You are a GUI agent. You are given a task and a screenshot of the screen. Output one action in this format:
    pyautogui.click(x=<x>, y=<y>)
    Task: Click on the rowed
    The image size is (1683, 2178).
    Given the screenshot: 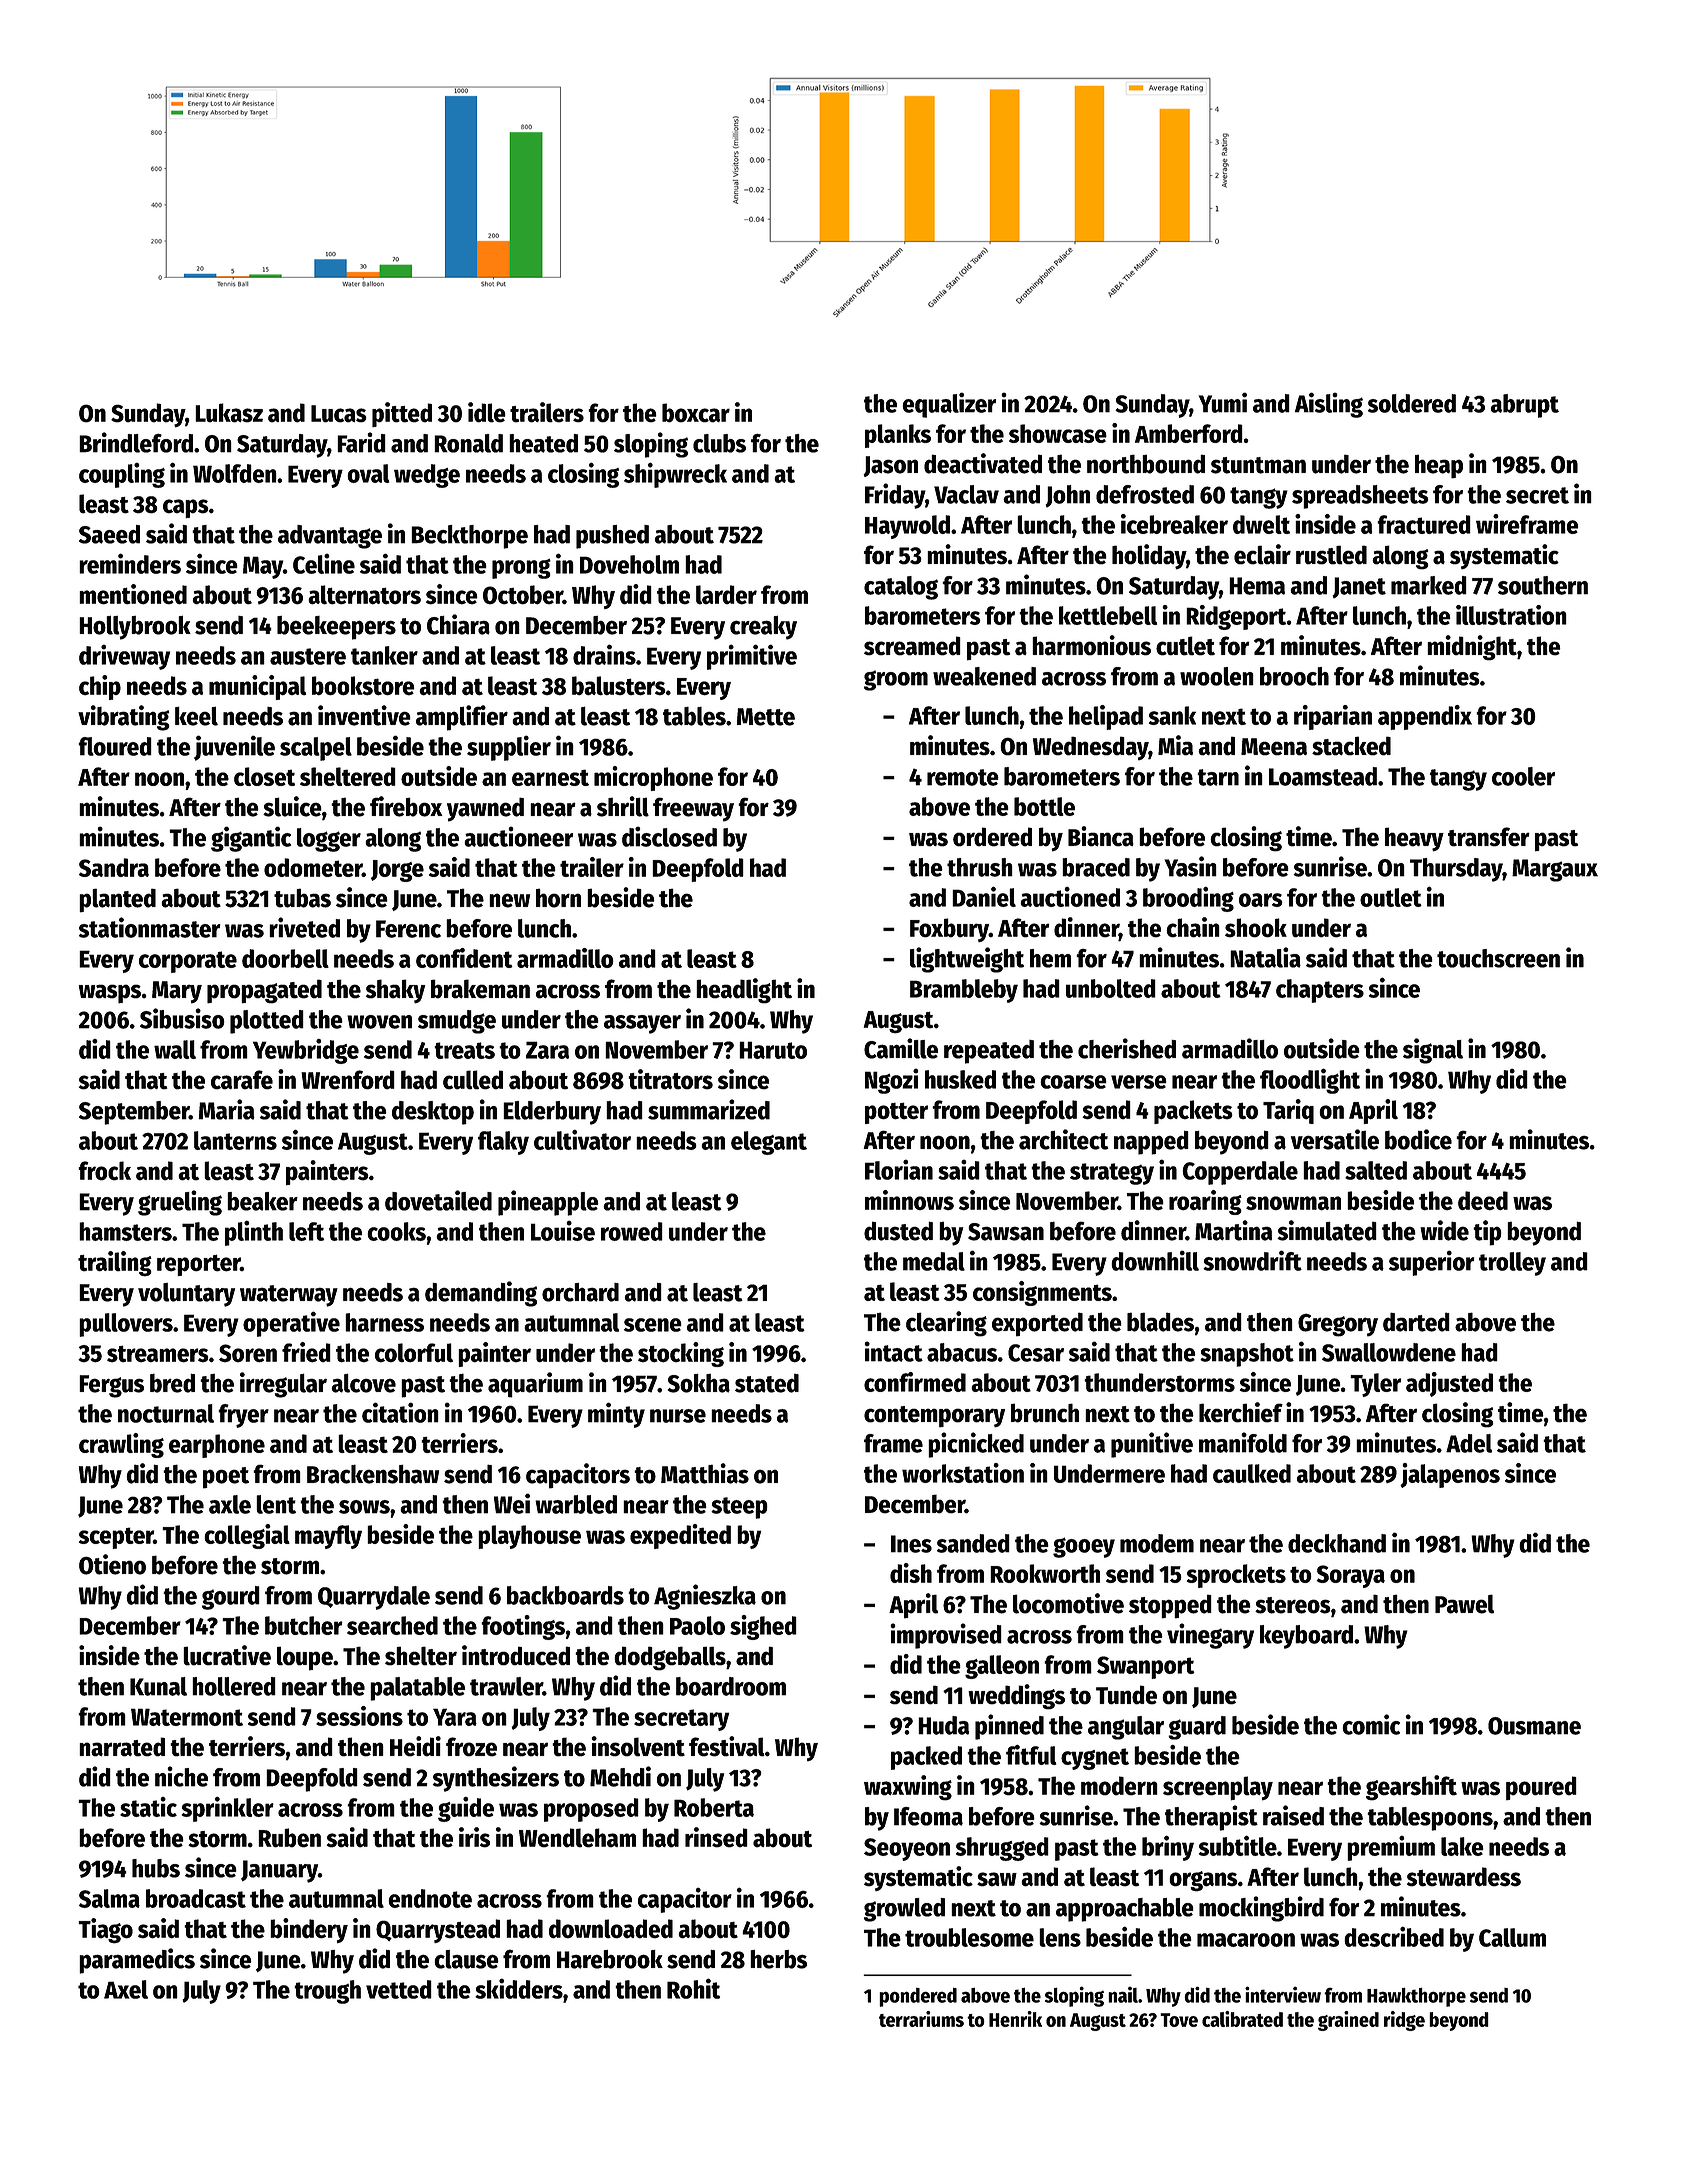 What is the action you would take?
    pyautogui.click(x=632, y=1231)
